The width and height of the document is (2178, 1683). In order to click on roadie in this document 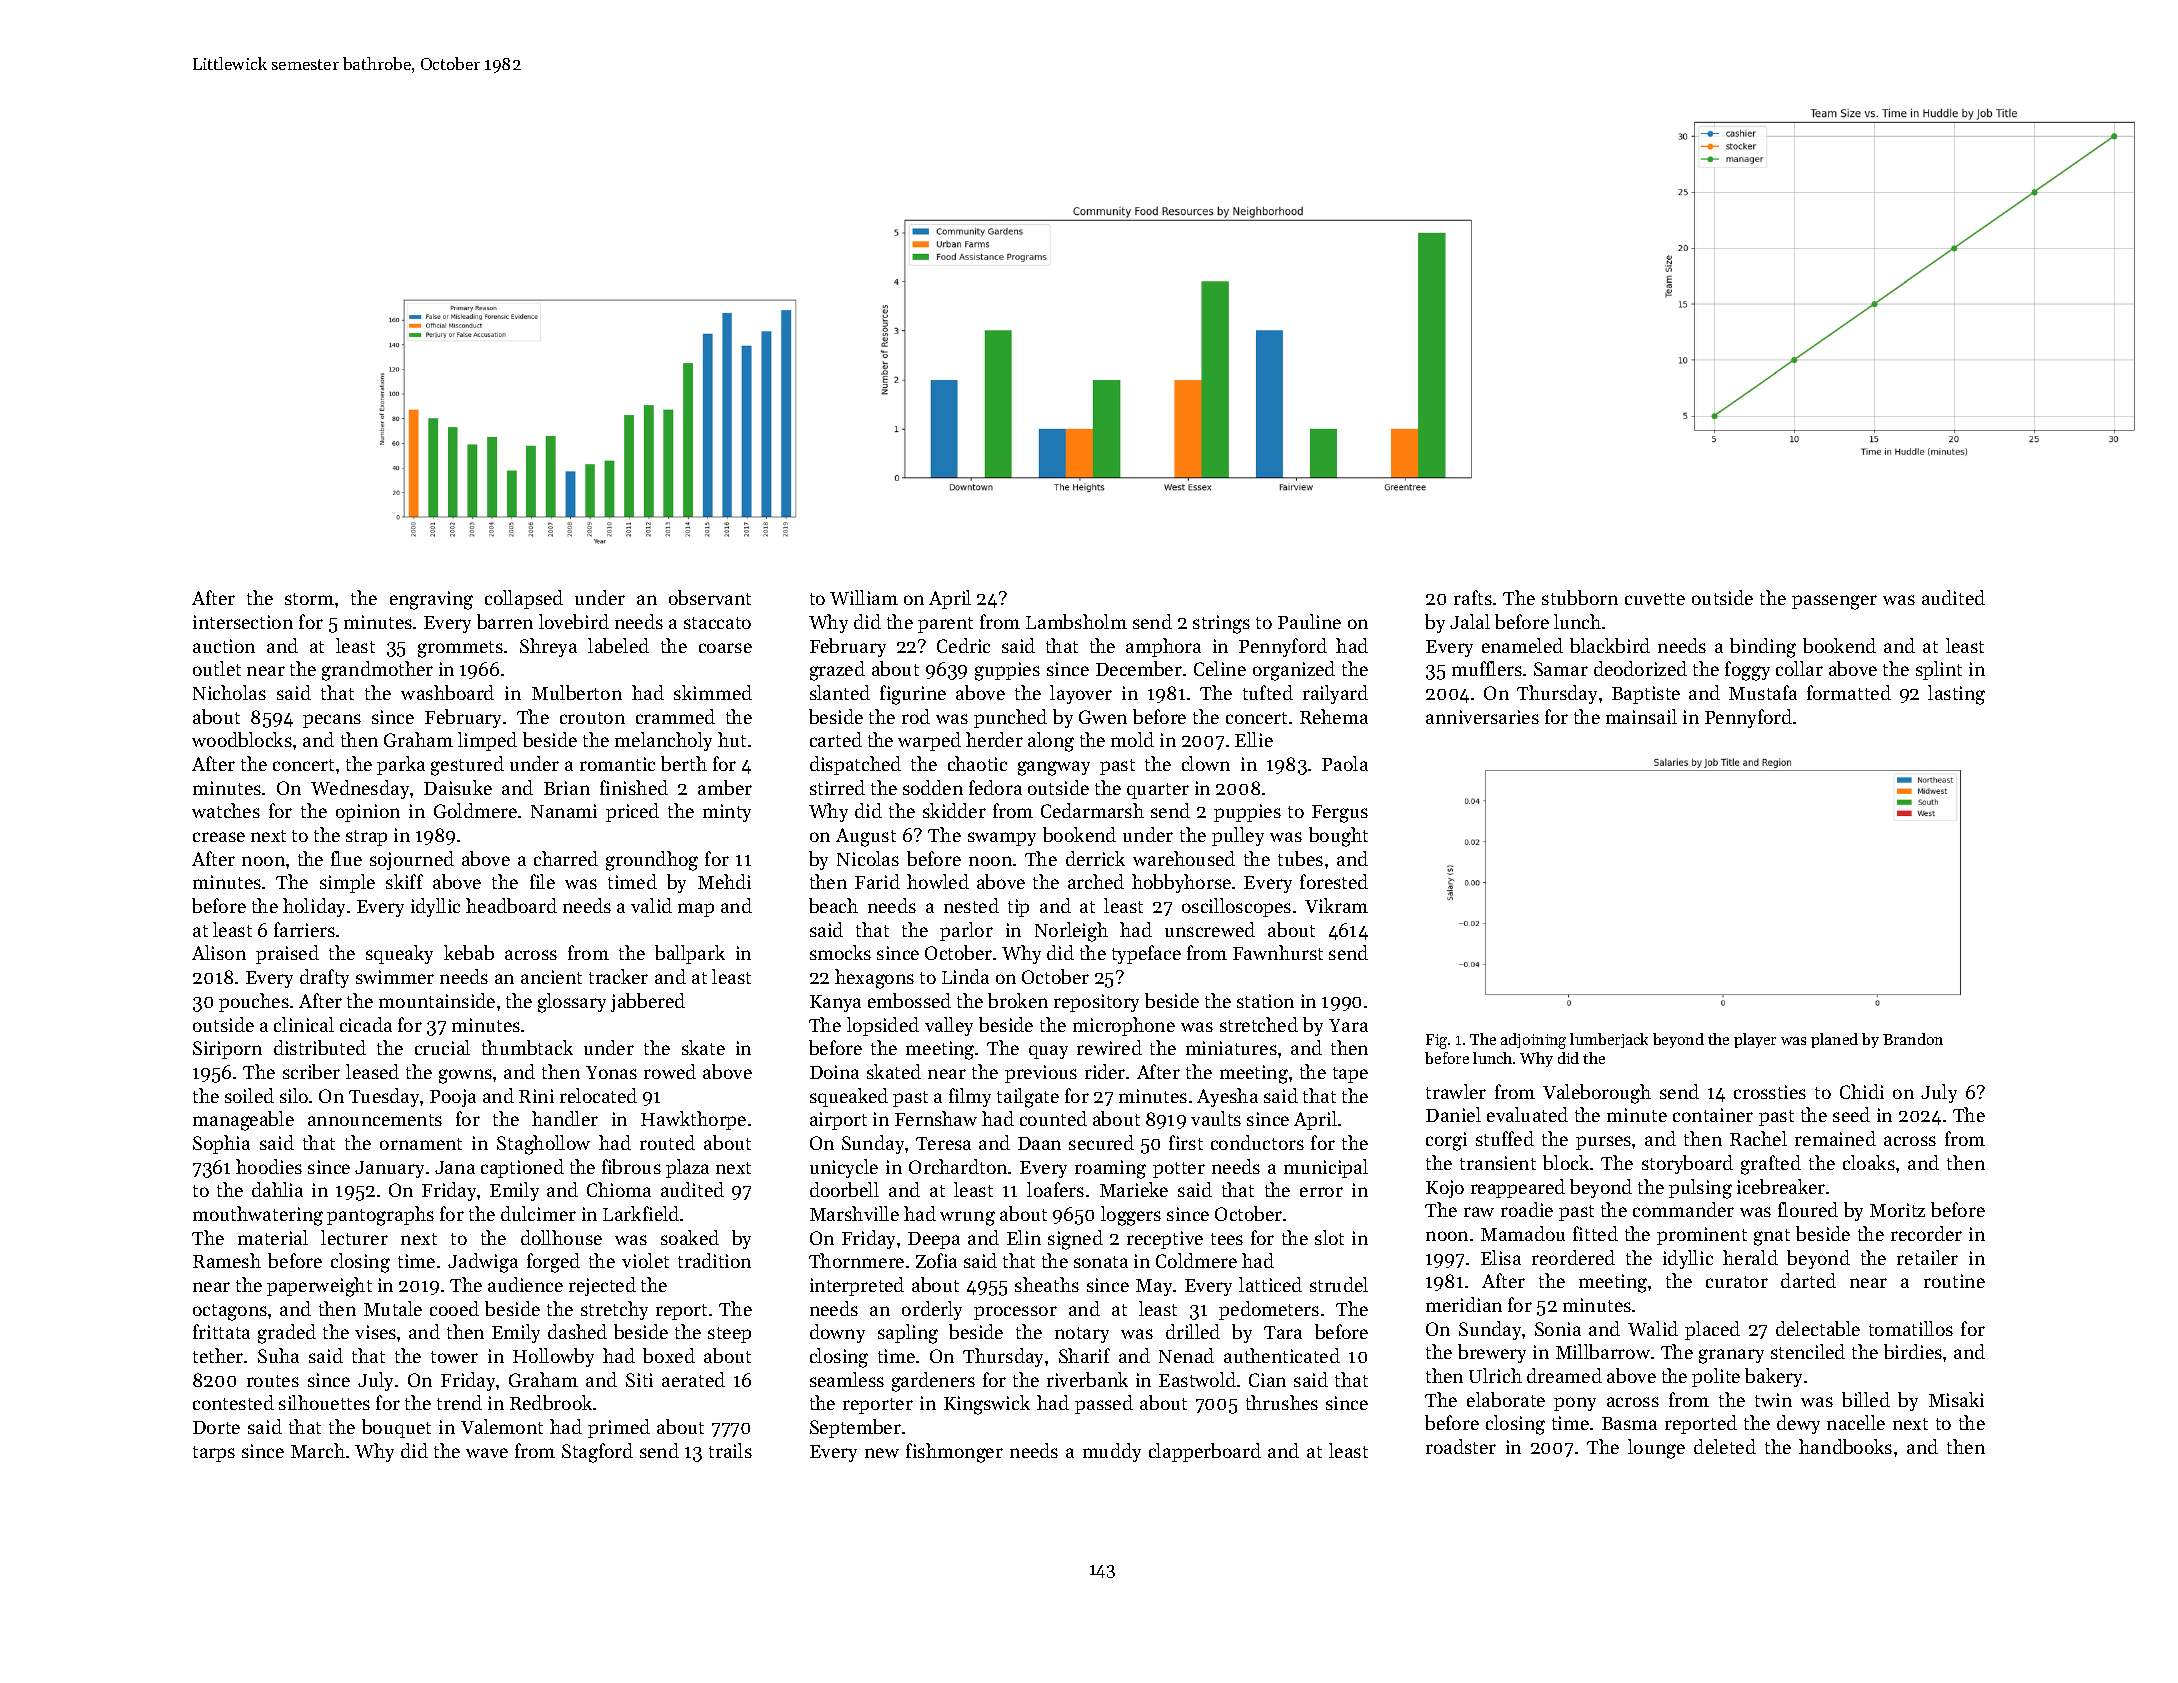, I will do `click(1527, 1209)`.
